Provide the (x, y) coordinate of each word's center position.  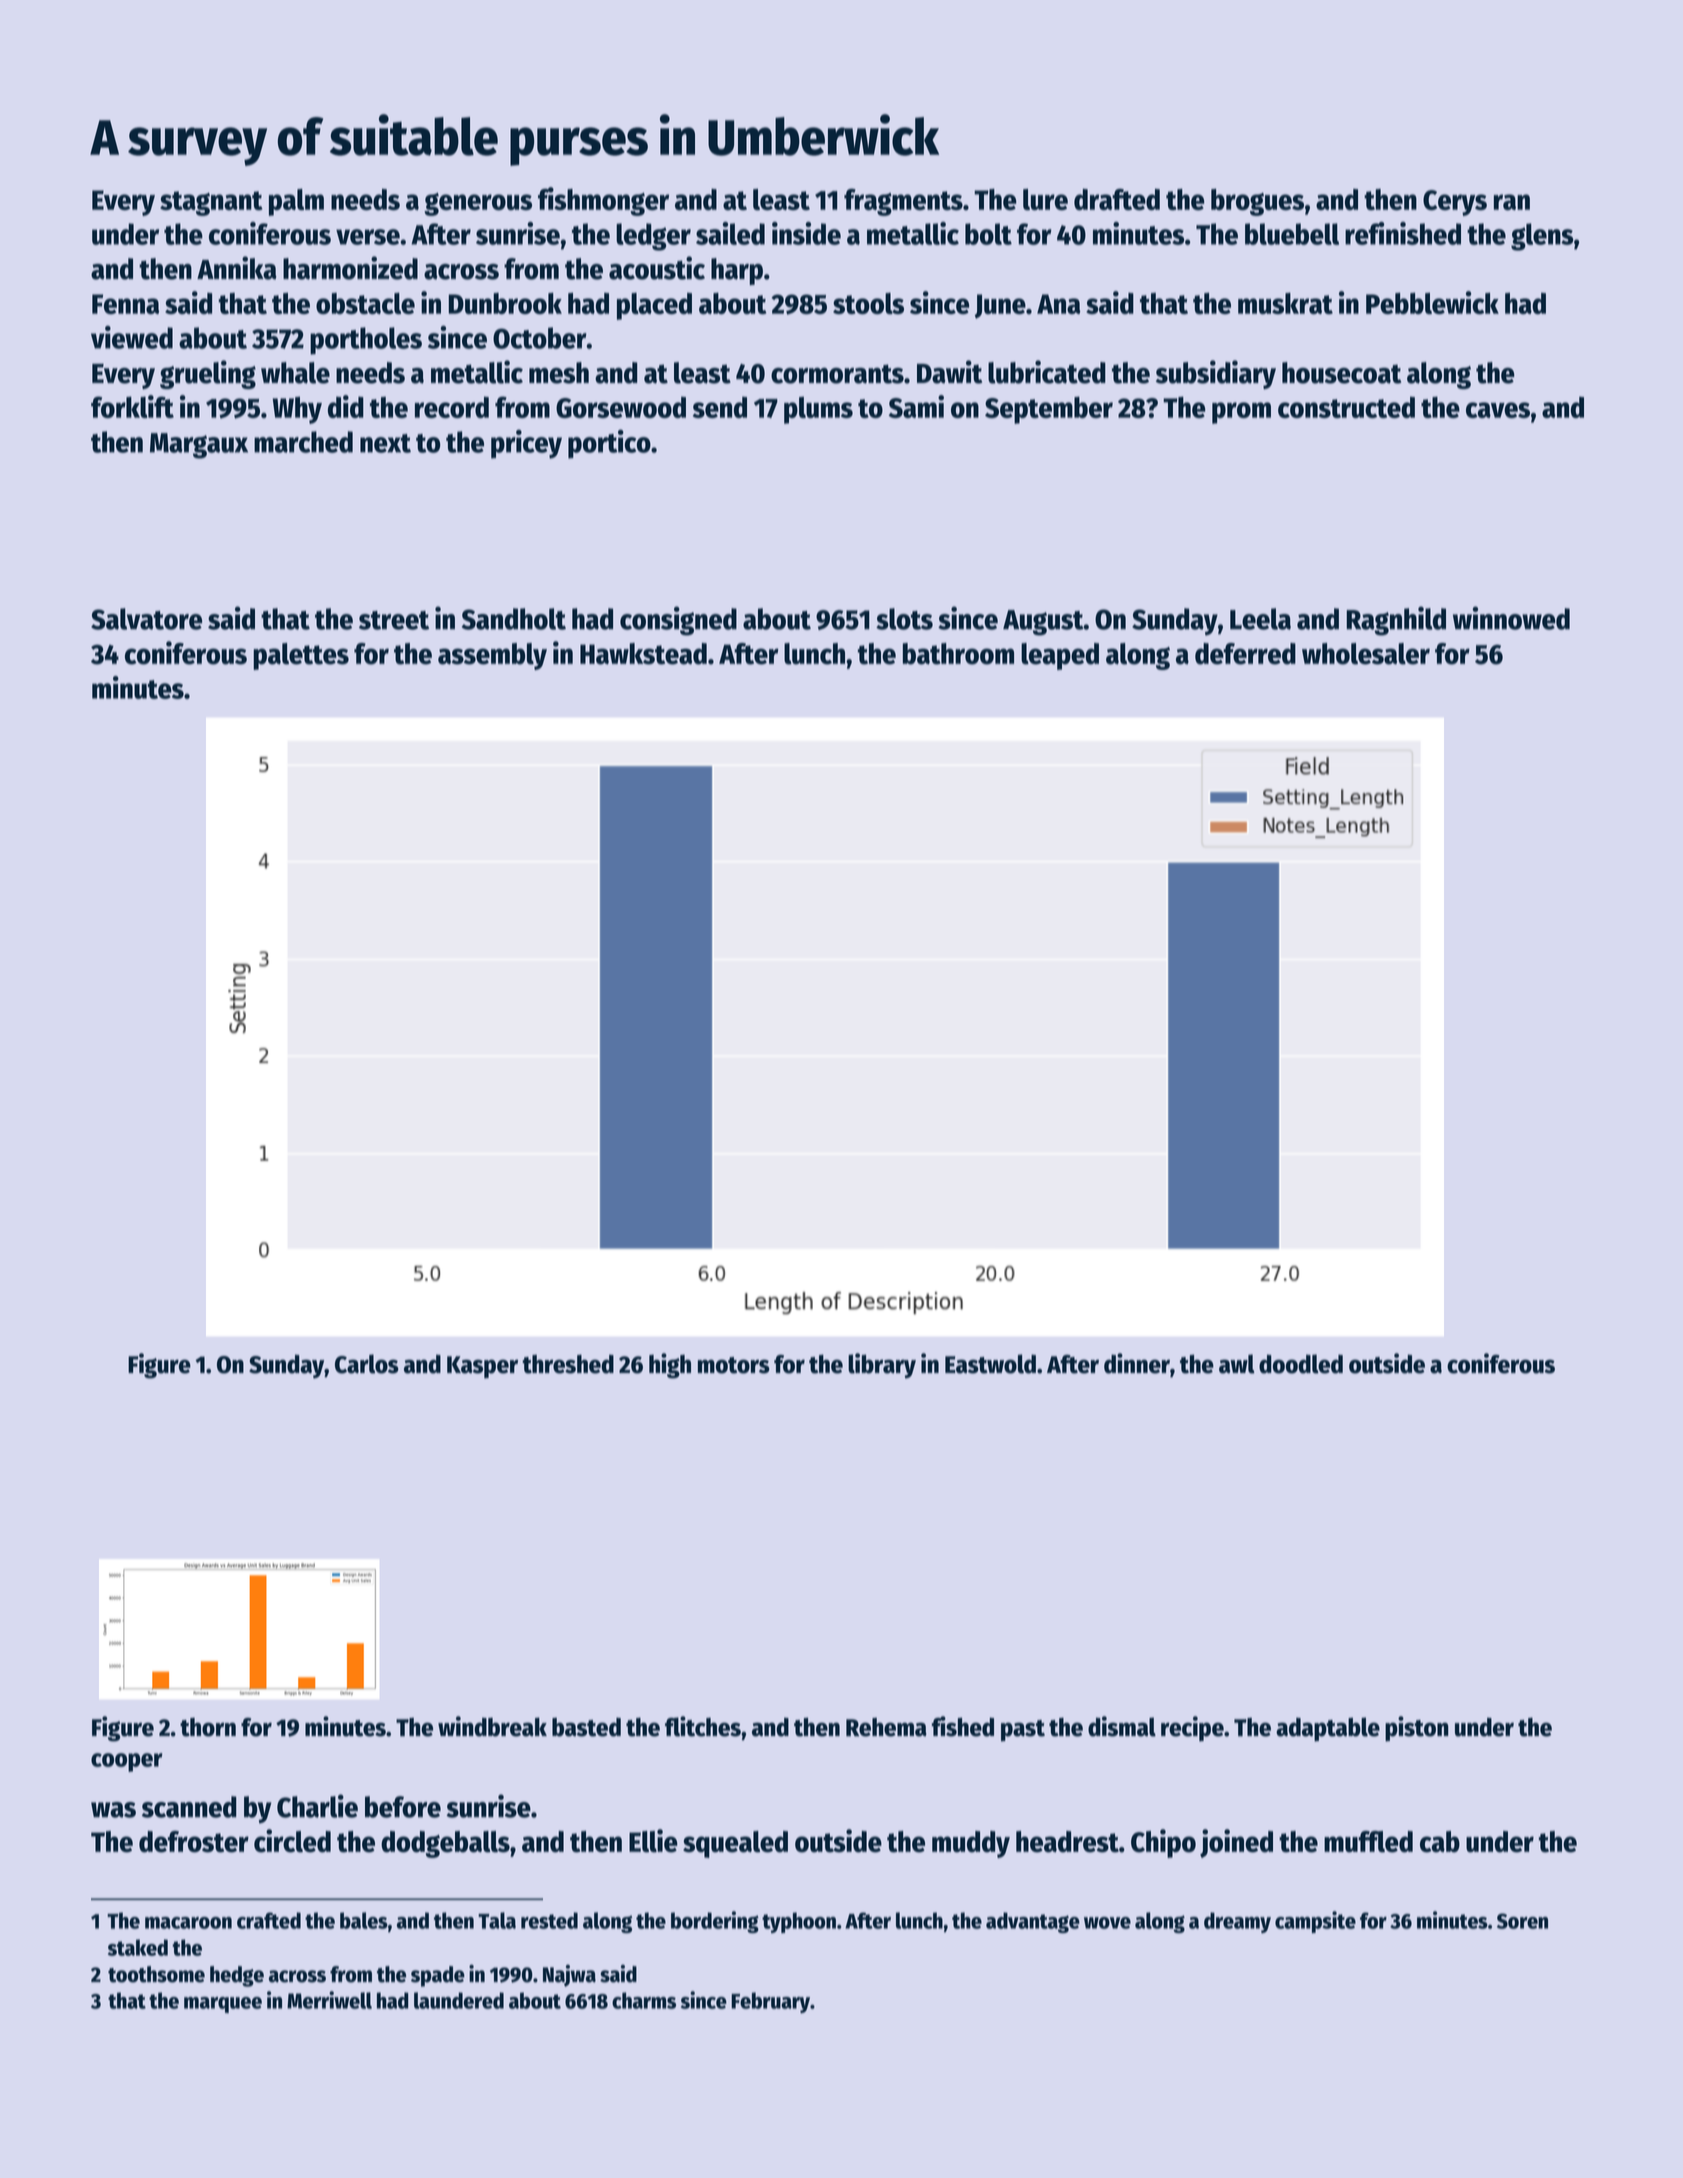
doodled (1301, 1364)
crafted (269, 1920)
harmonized (350, 268)
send (720, 407)
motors (734, 1365)
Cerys (1455, 203)
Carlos (367, 1364)
